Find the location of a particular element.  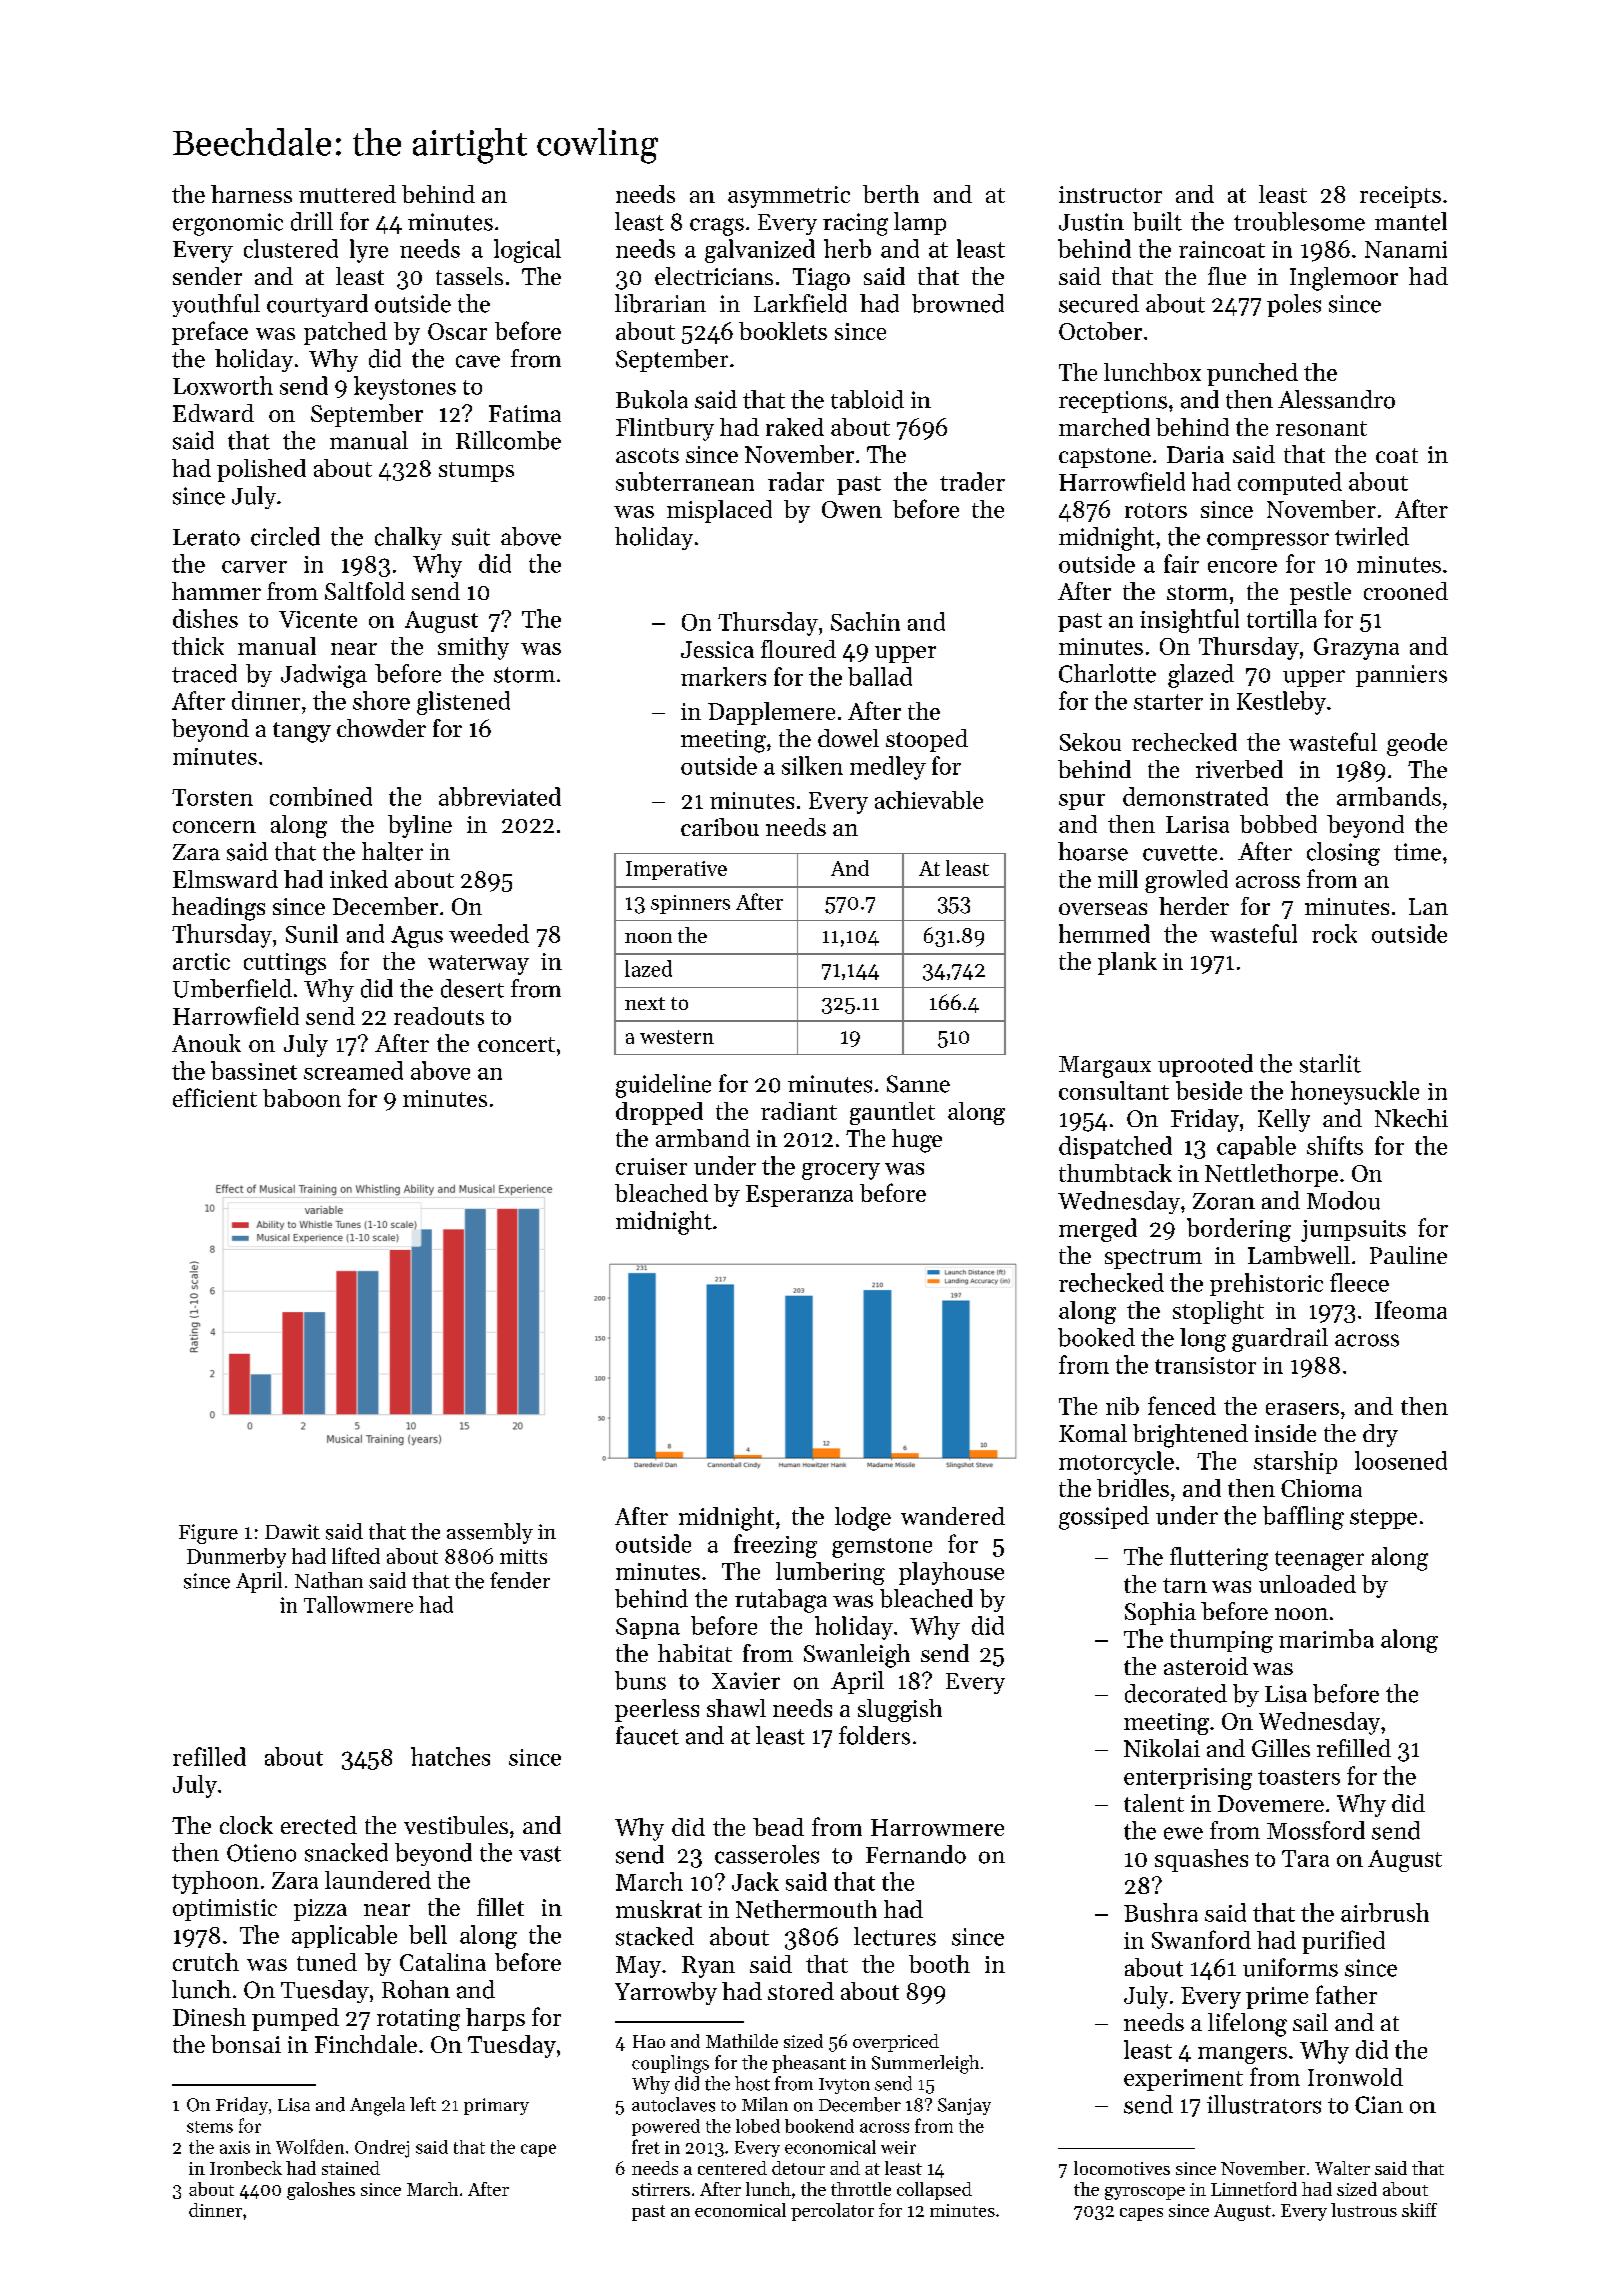

Esperanza is located at coordinates (799, 1196).
